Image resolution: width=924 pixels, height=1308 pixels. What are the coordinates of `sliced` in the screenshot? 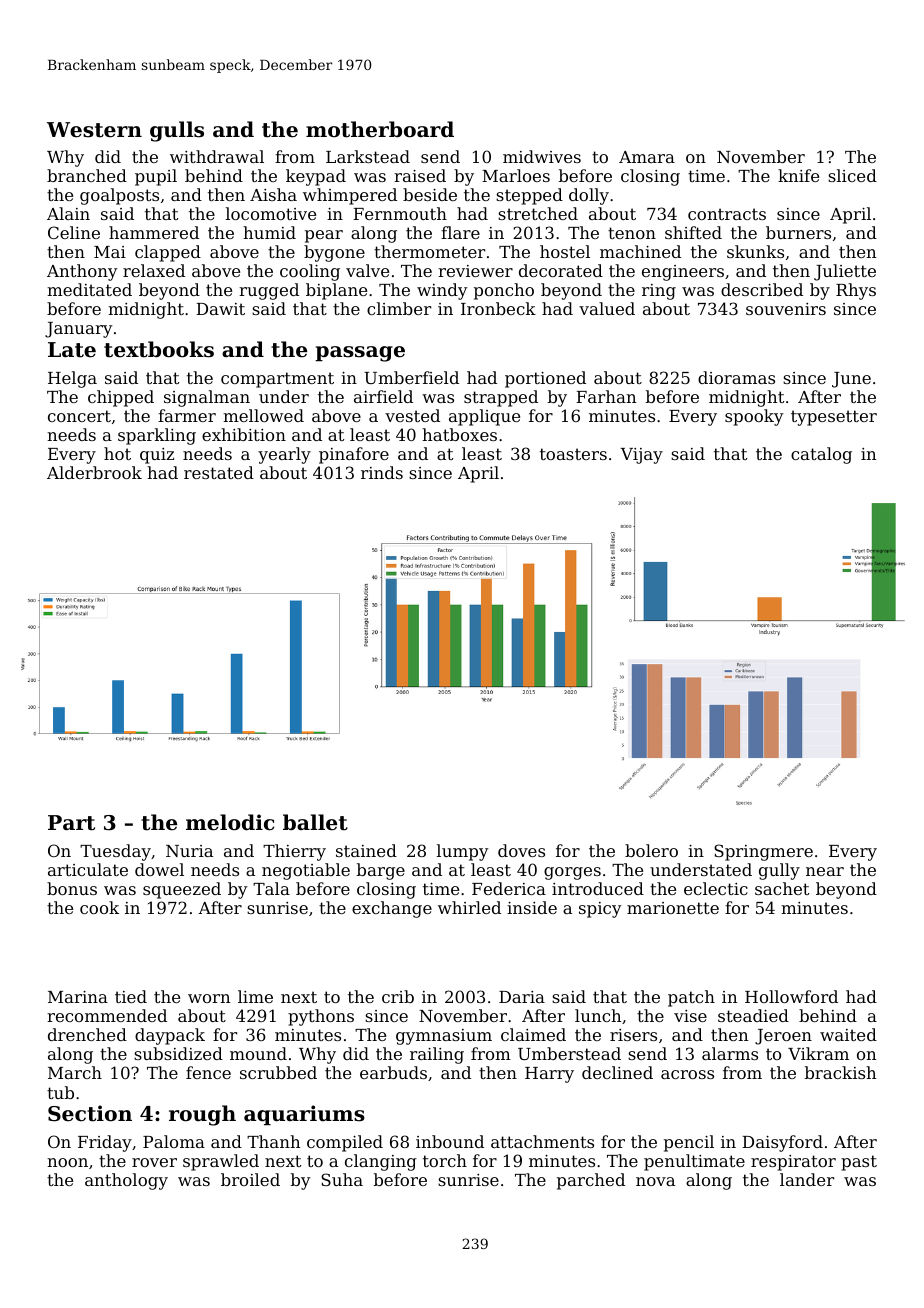 It's located at (852, 175).
